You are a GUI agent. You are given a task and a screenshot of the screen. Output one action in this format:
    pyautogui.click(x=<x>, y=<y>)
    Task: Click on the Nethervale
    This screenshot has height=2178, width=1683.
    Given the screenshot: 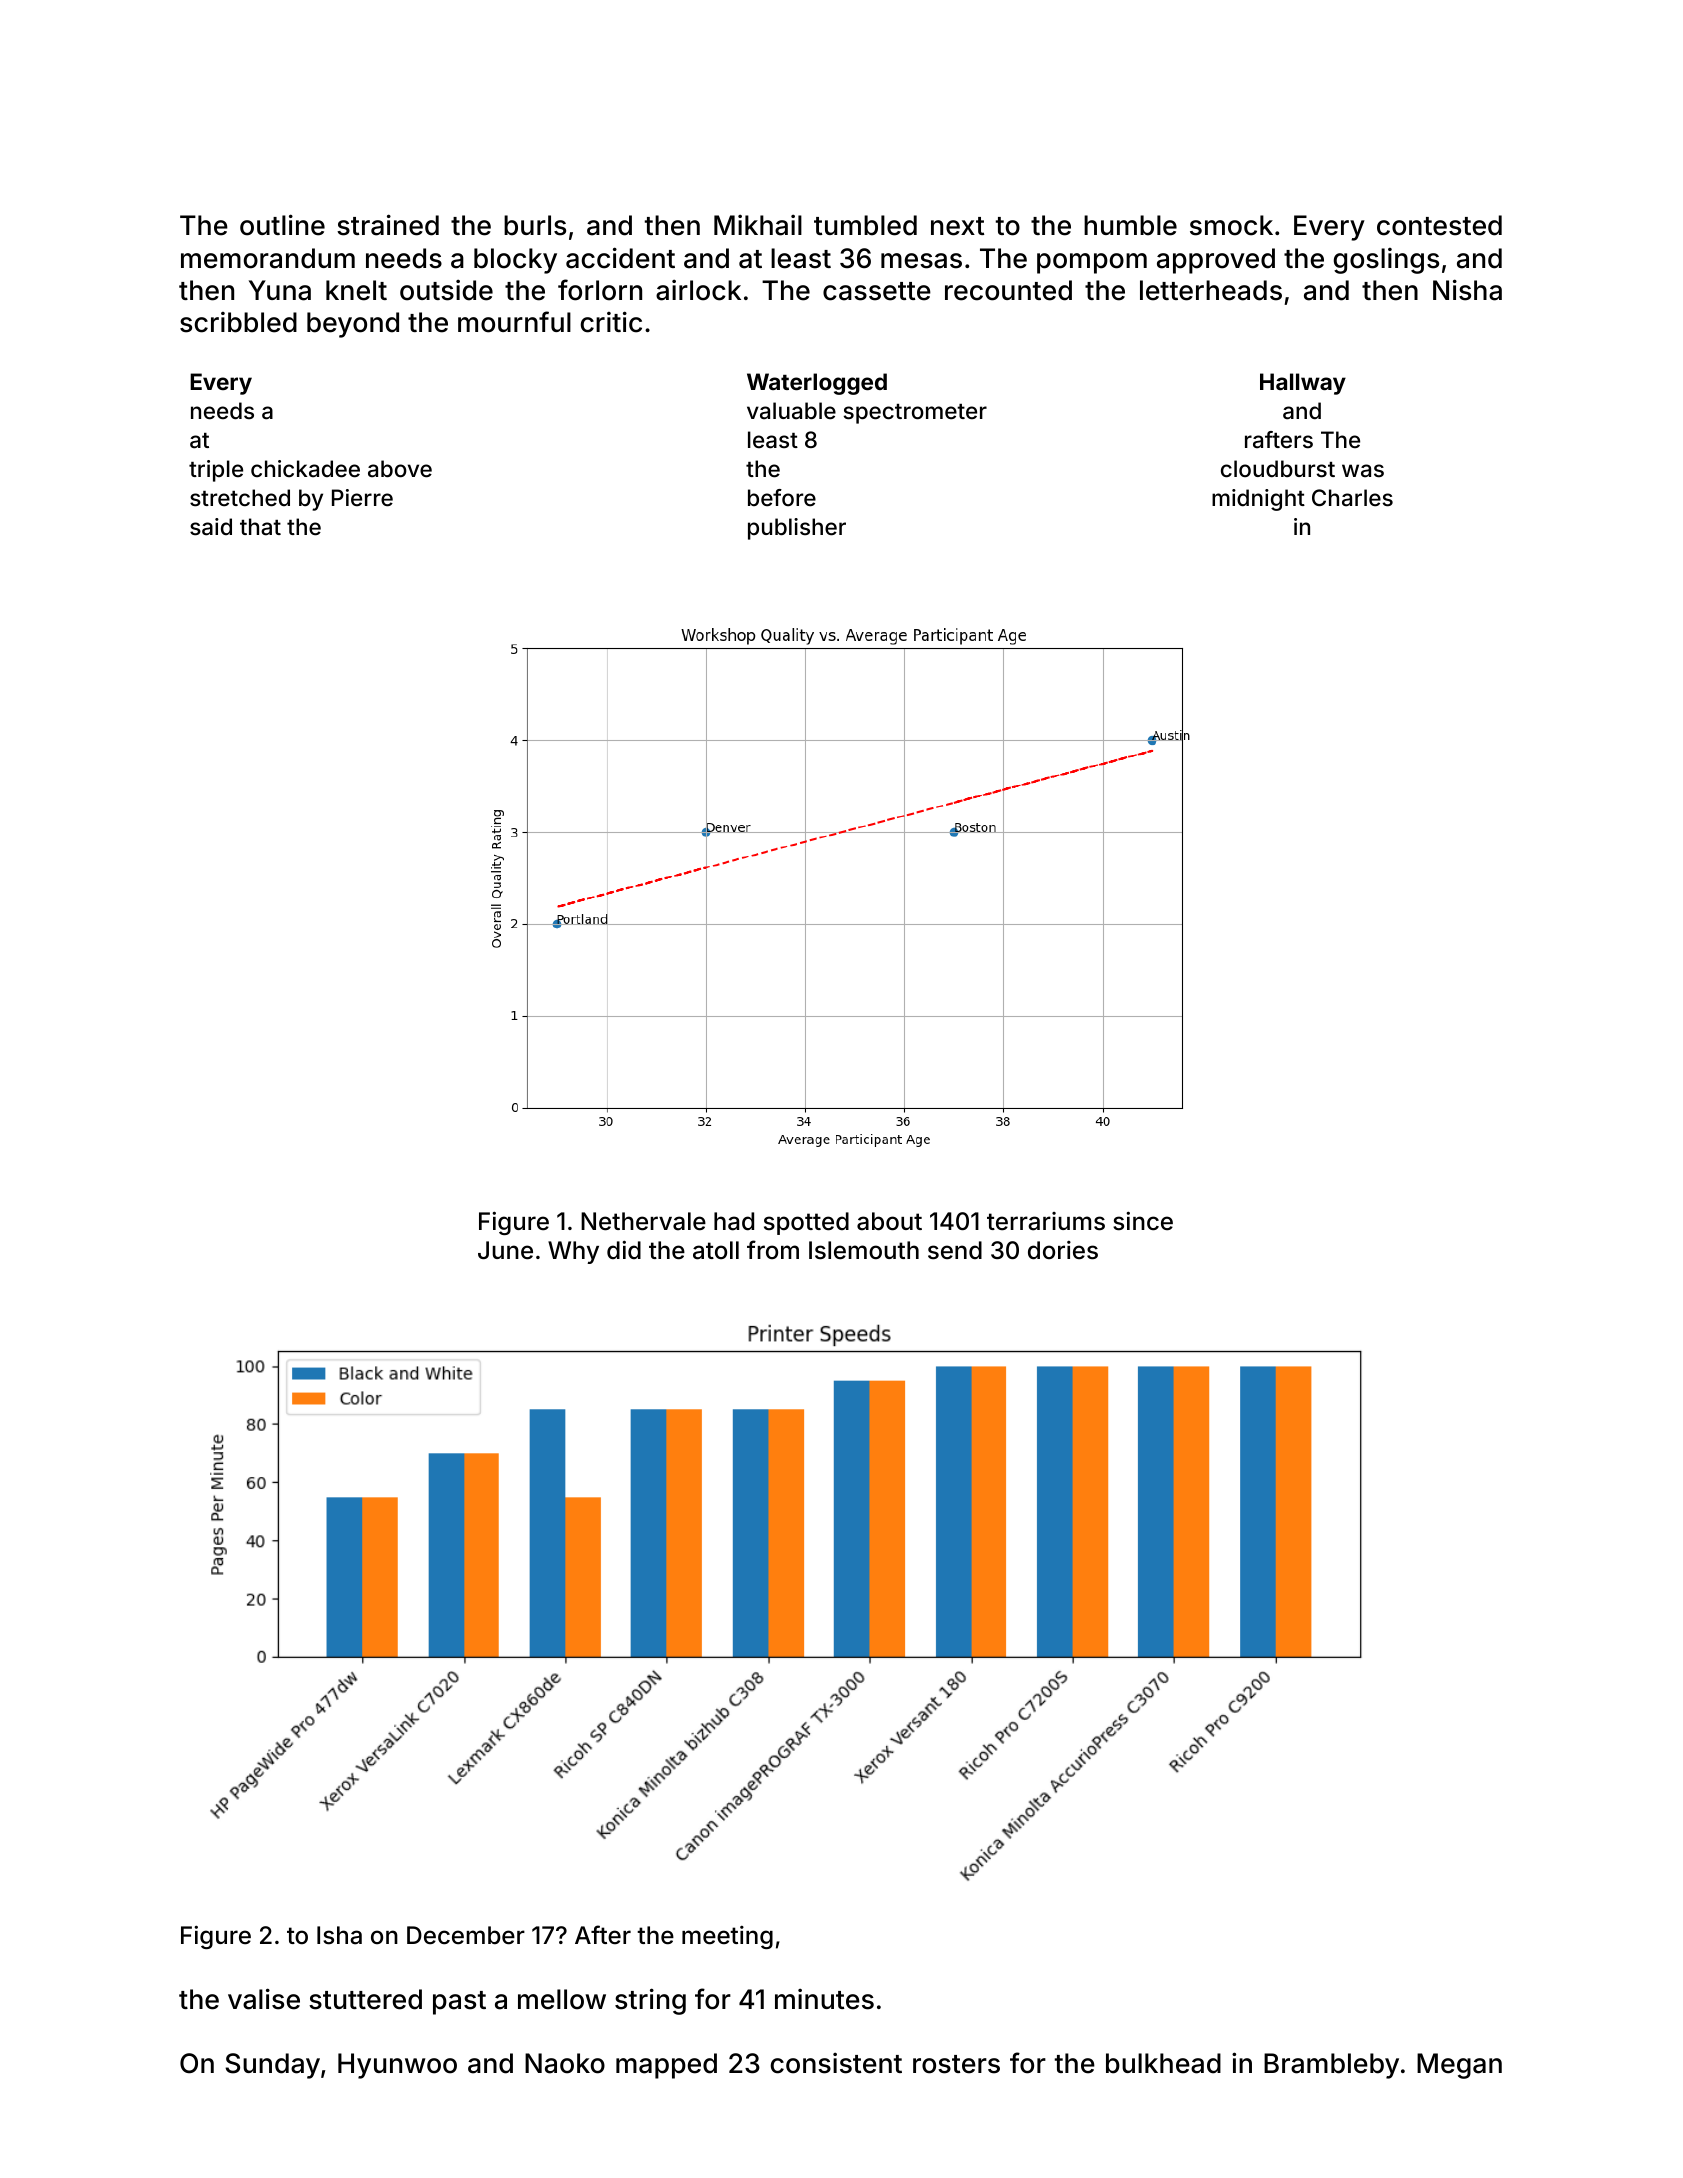 What is the action you would take?
    pyautogui.click(x=643, y=1221)
